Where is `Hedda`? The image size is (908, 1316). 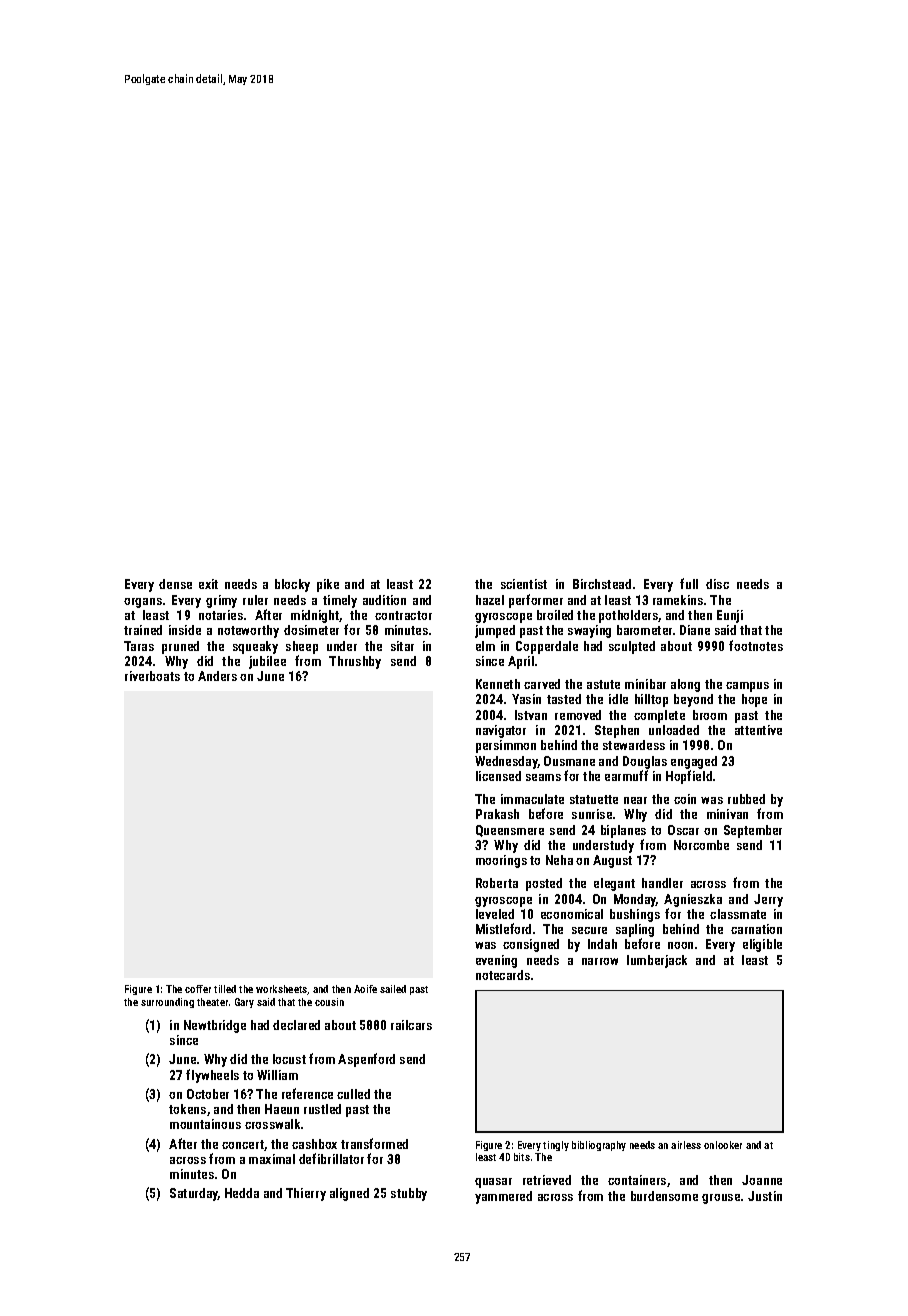
Hedda is located at coordinates (242, 1193).
